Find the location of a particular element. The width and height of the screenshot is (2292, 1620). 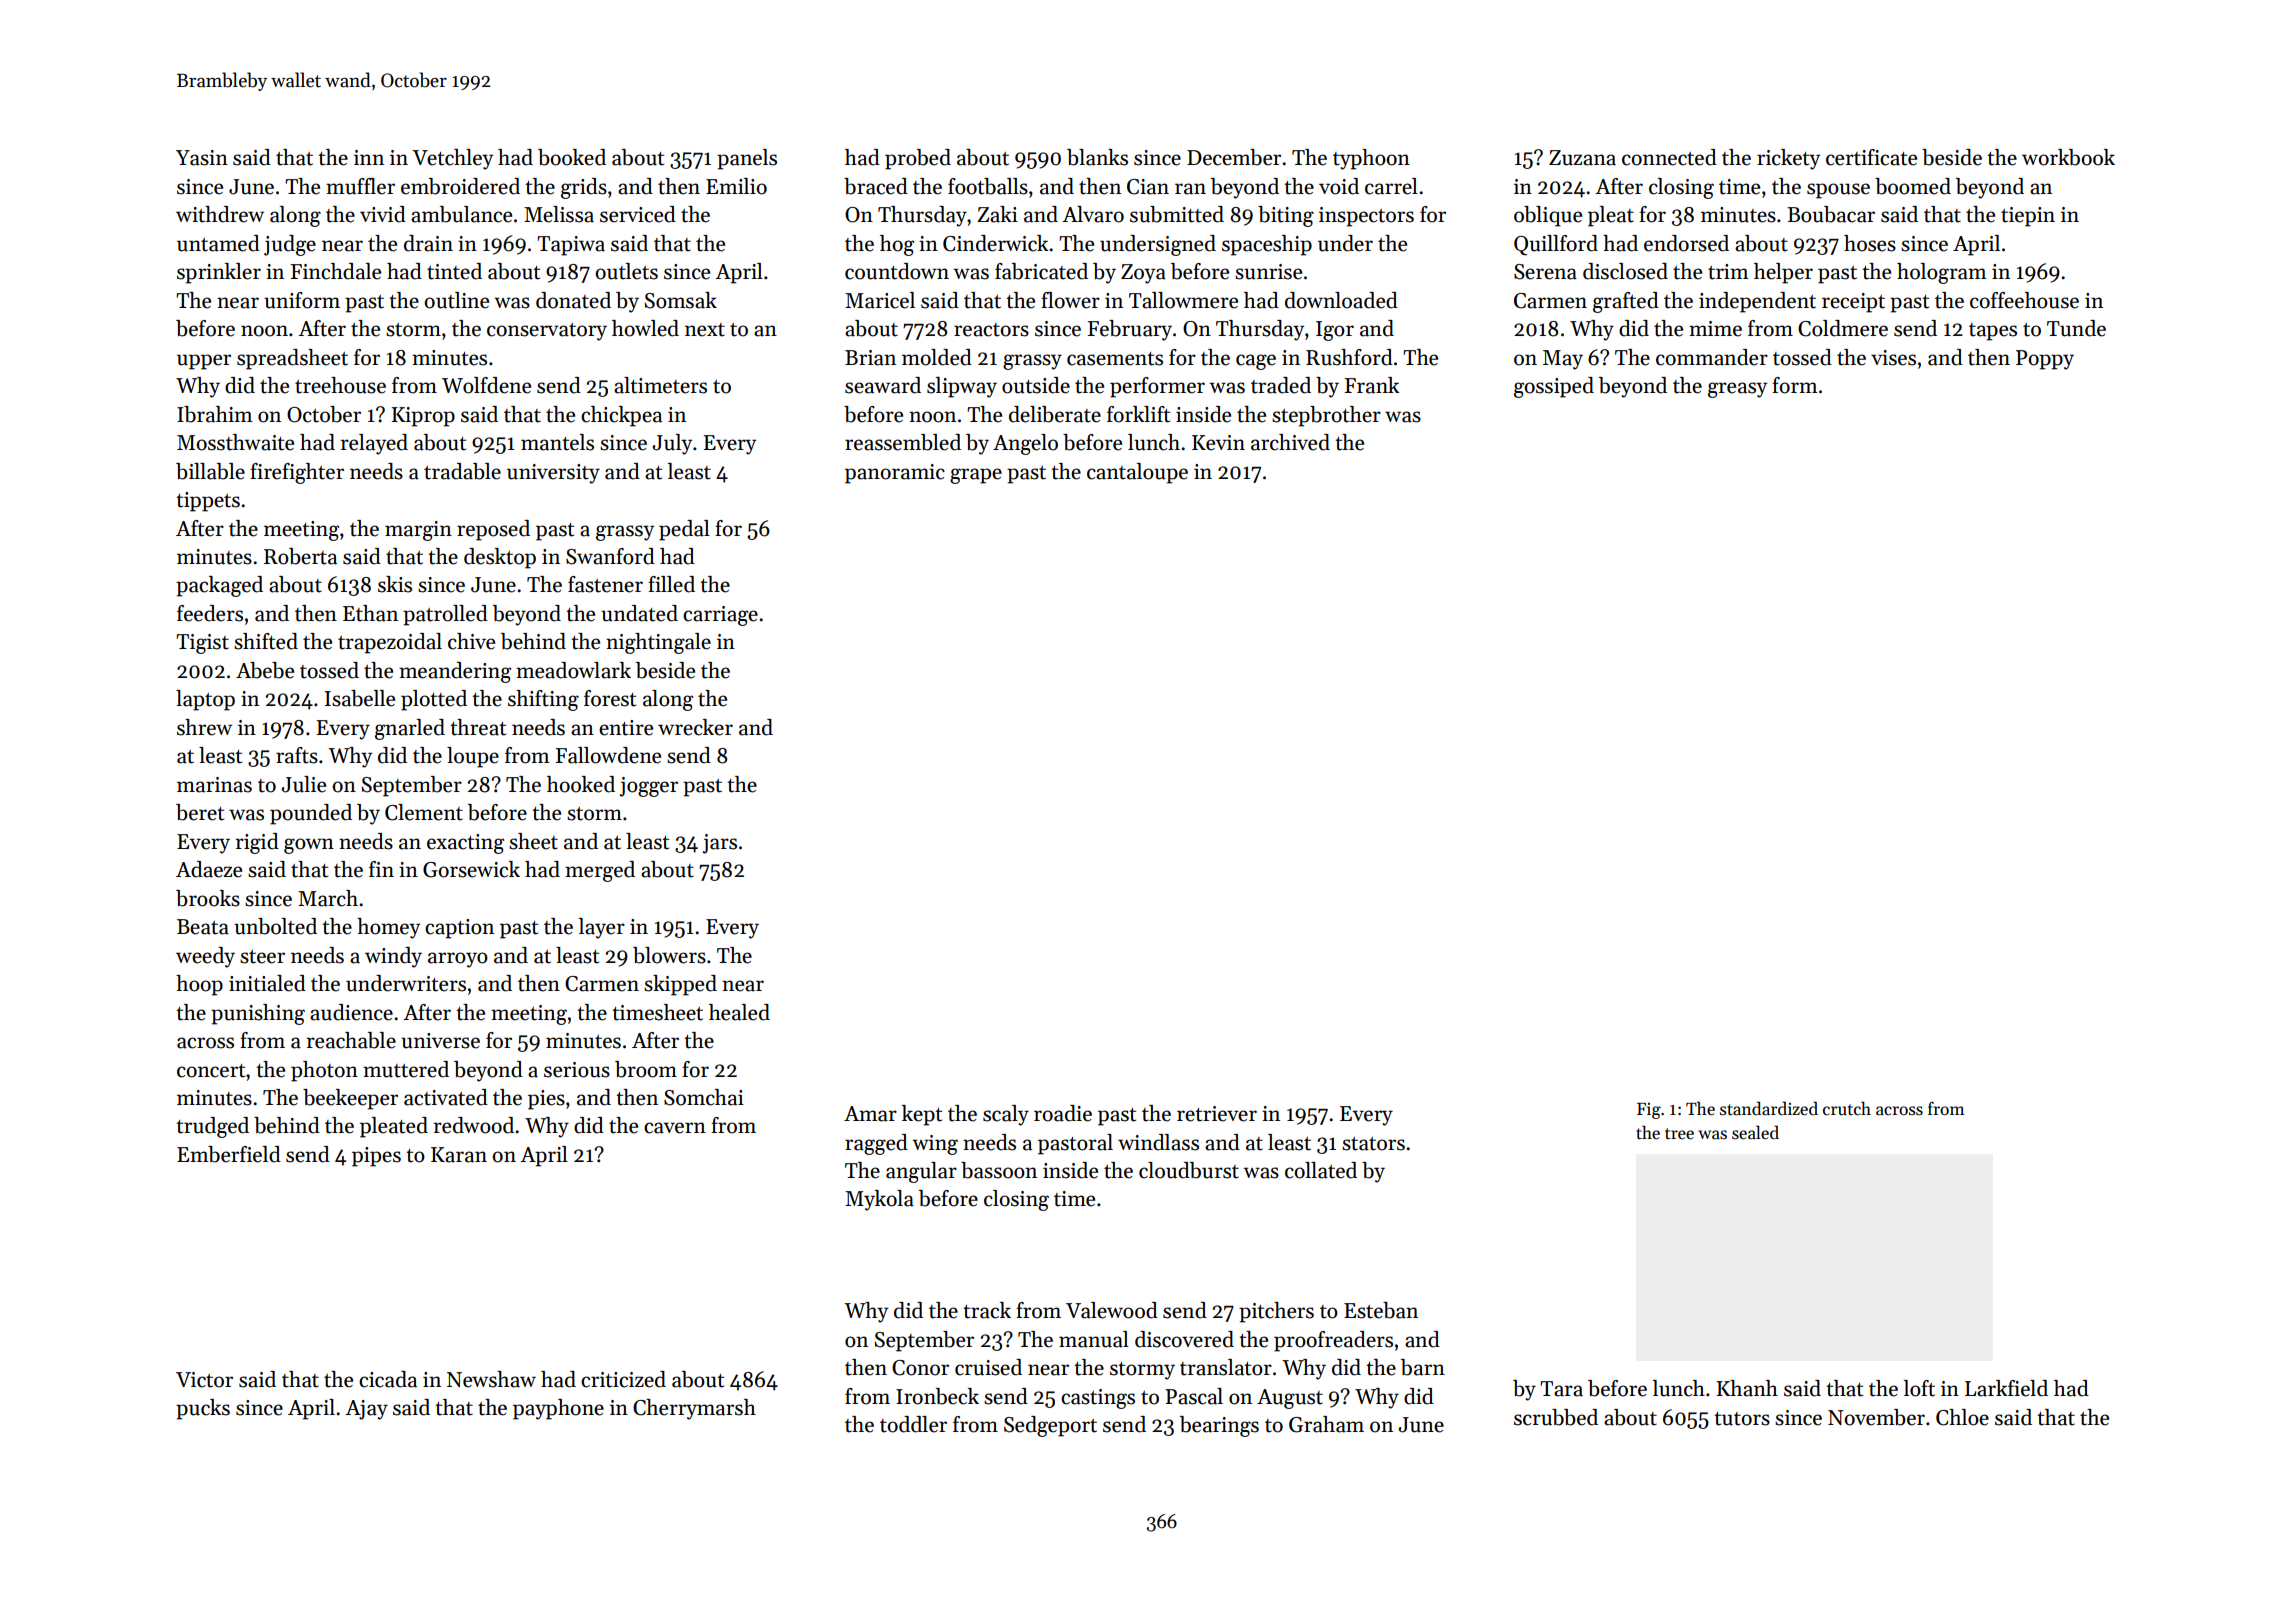

December is located at coordinates (1234, 157).
